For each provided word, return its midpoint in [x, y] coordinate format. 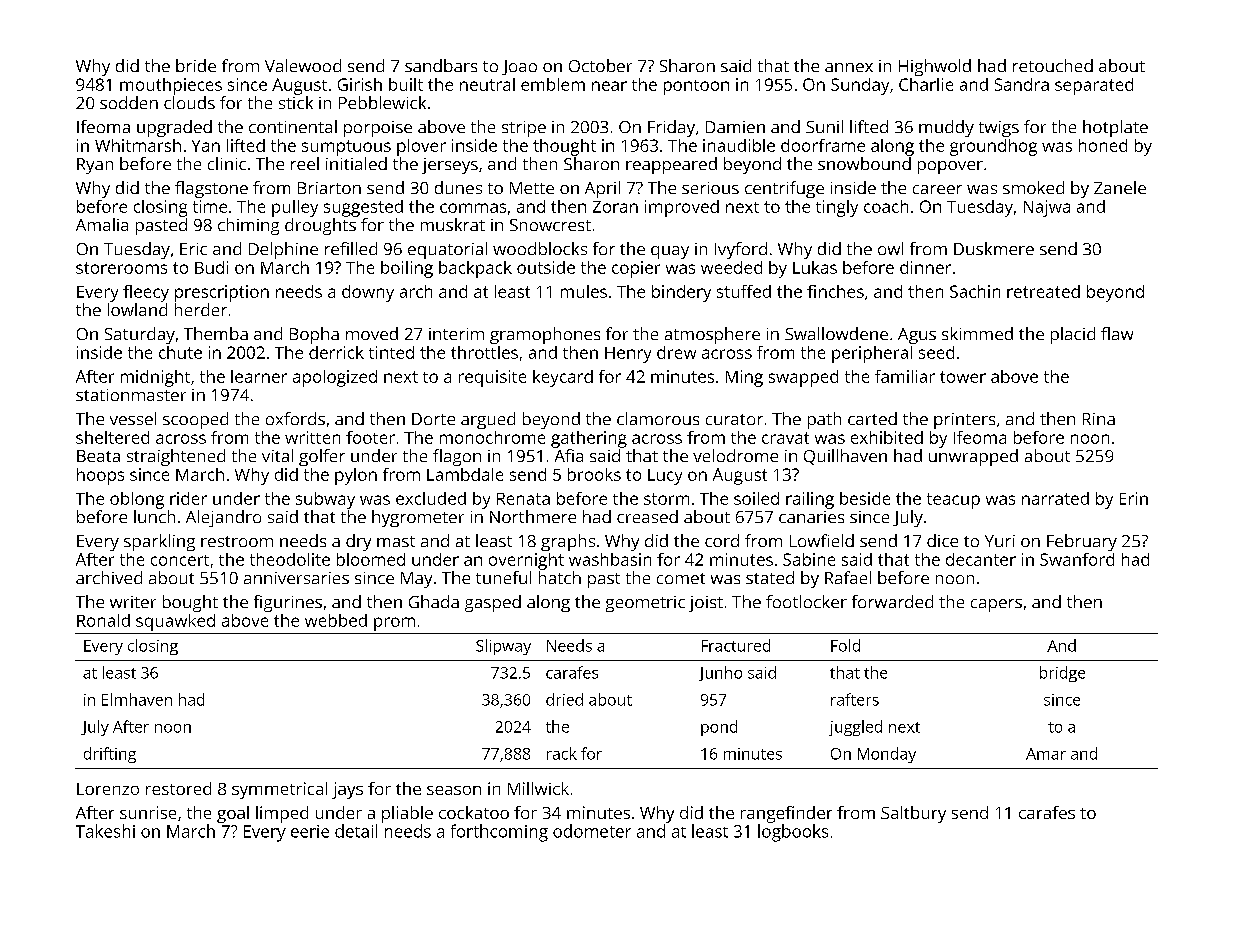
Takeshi [105, 831]
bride [196, 65]
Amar [1046, 754]
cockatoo [474, 812]
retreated [1043, 291]
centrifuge [784, 189]
